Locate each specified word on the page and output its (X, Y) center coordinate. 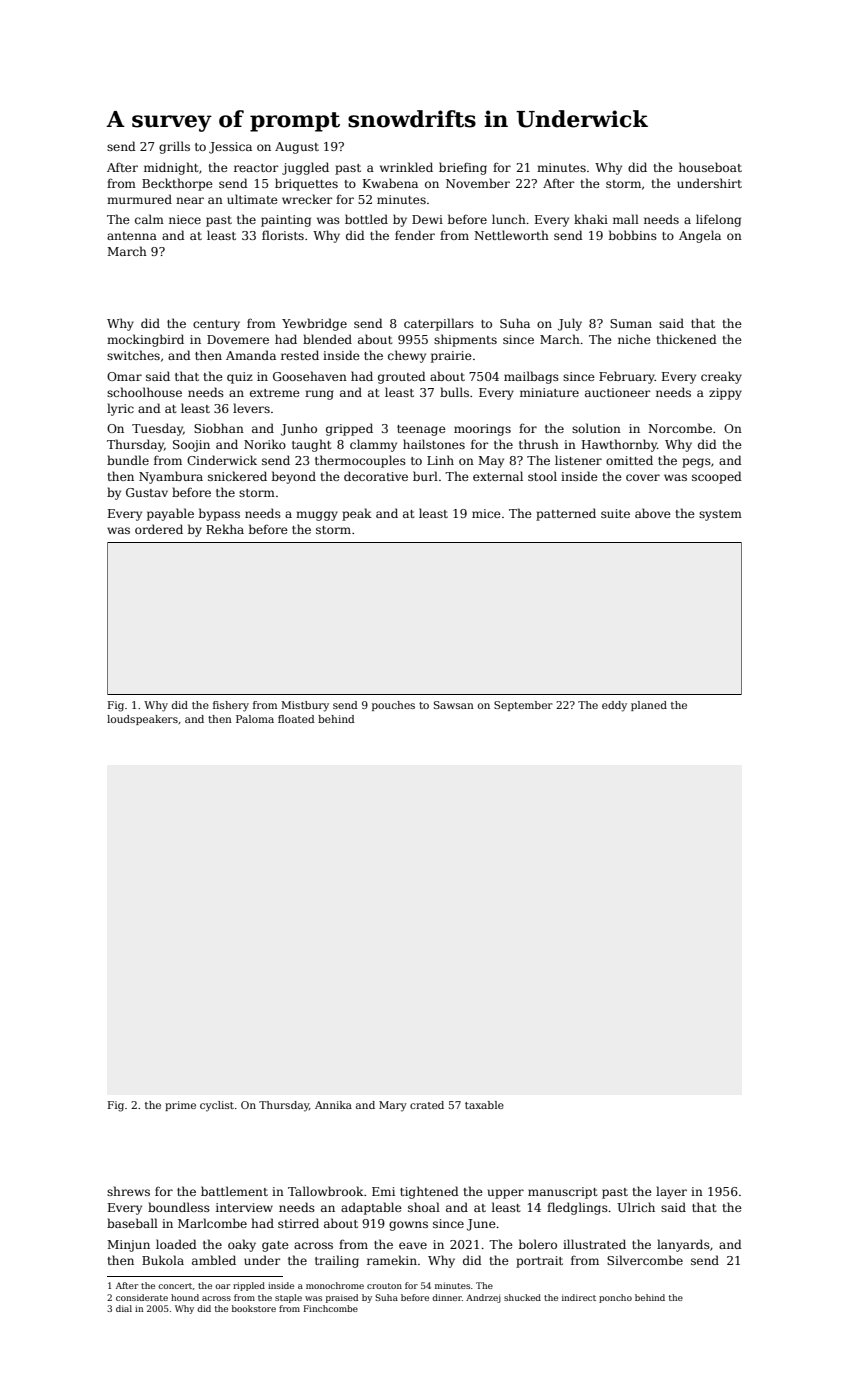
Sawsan (454, 705)
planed (649, 706)
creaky (721, 377)
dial (124, 1308)
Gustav (147, 492)
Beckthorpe (177, 184)
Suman (631, 323)
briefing (463, 168)
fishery (231, 706)
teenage (421, 430)
